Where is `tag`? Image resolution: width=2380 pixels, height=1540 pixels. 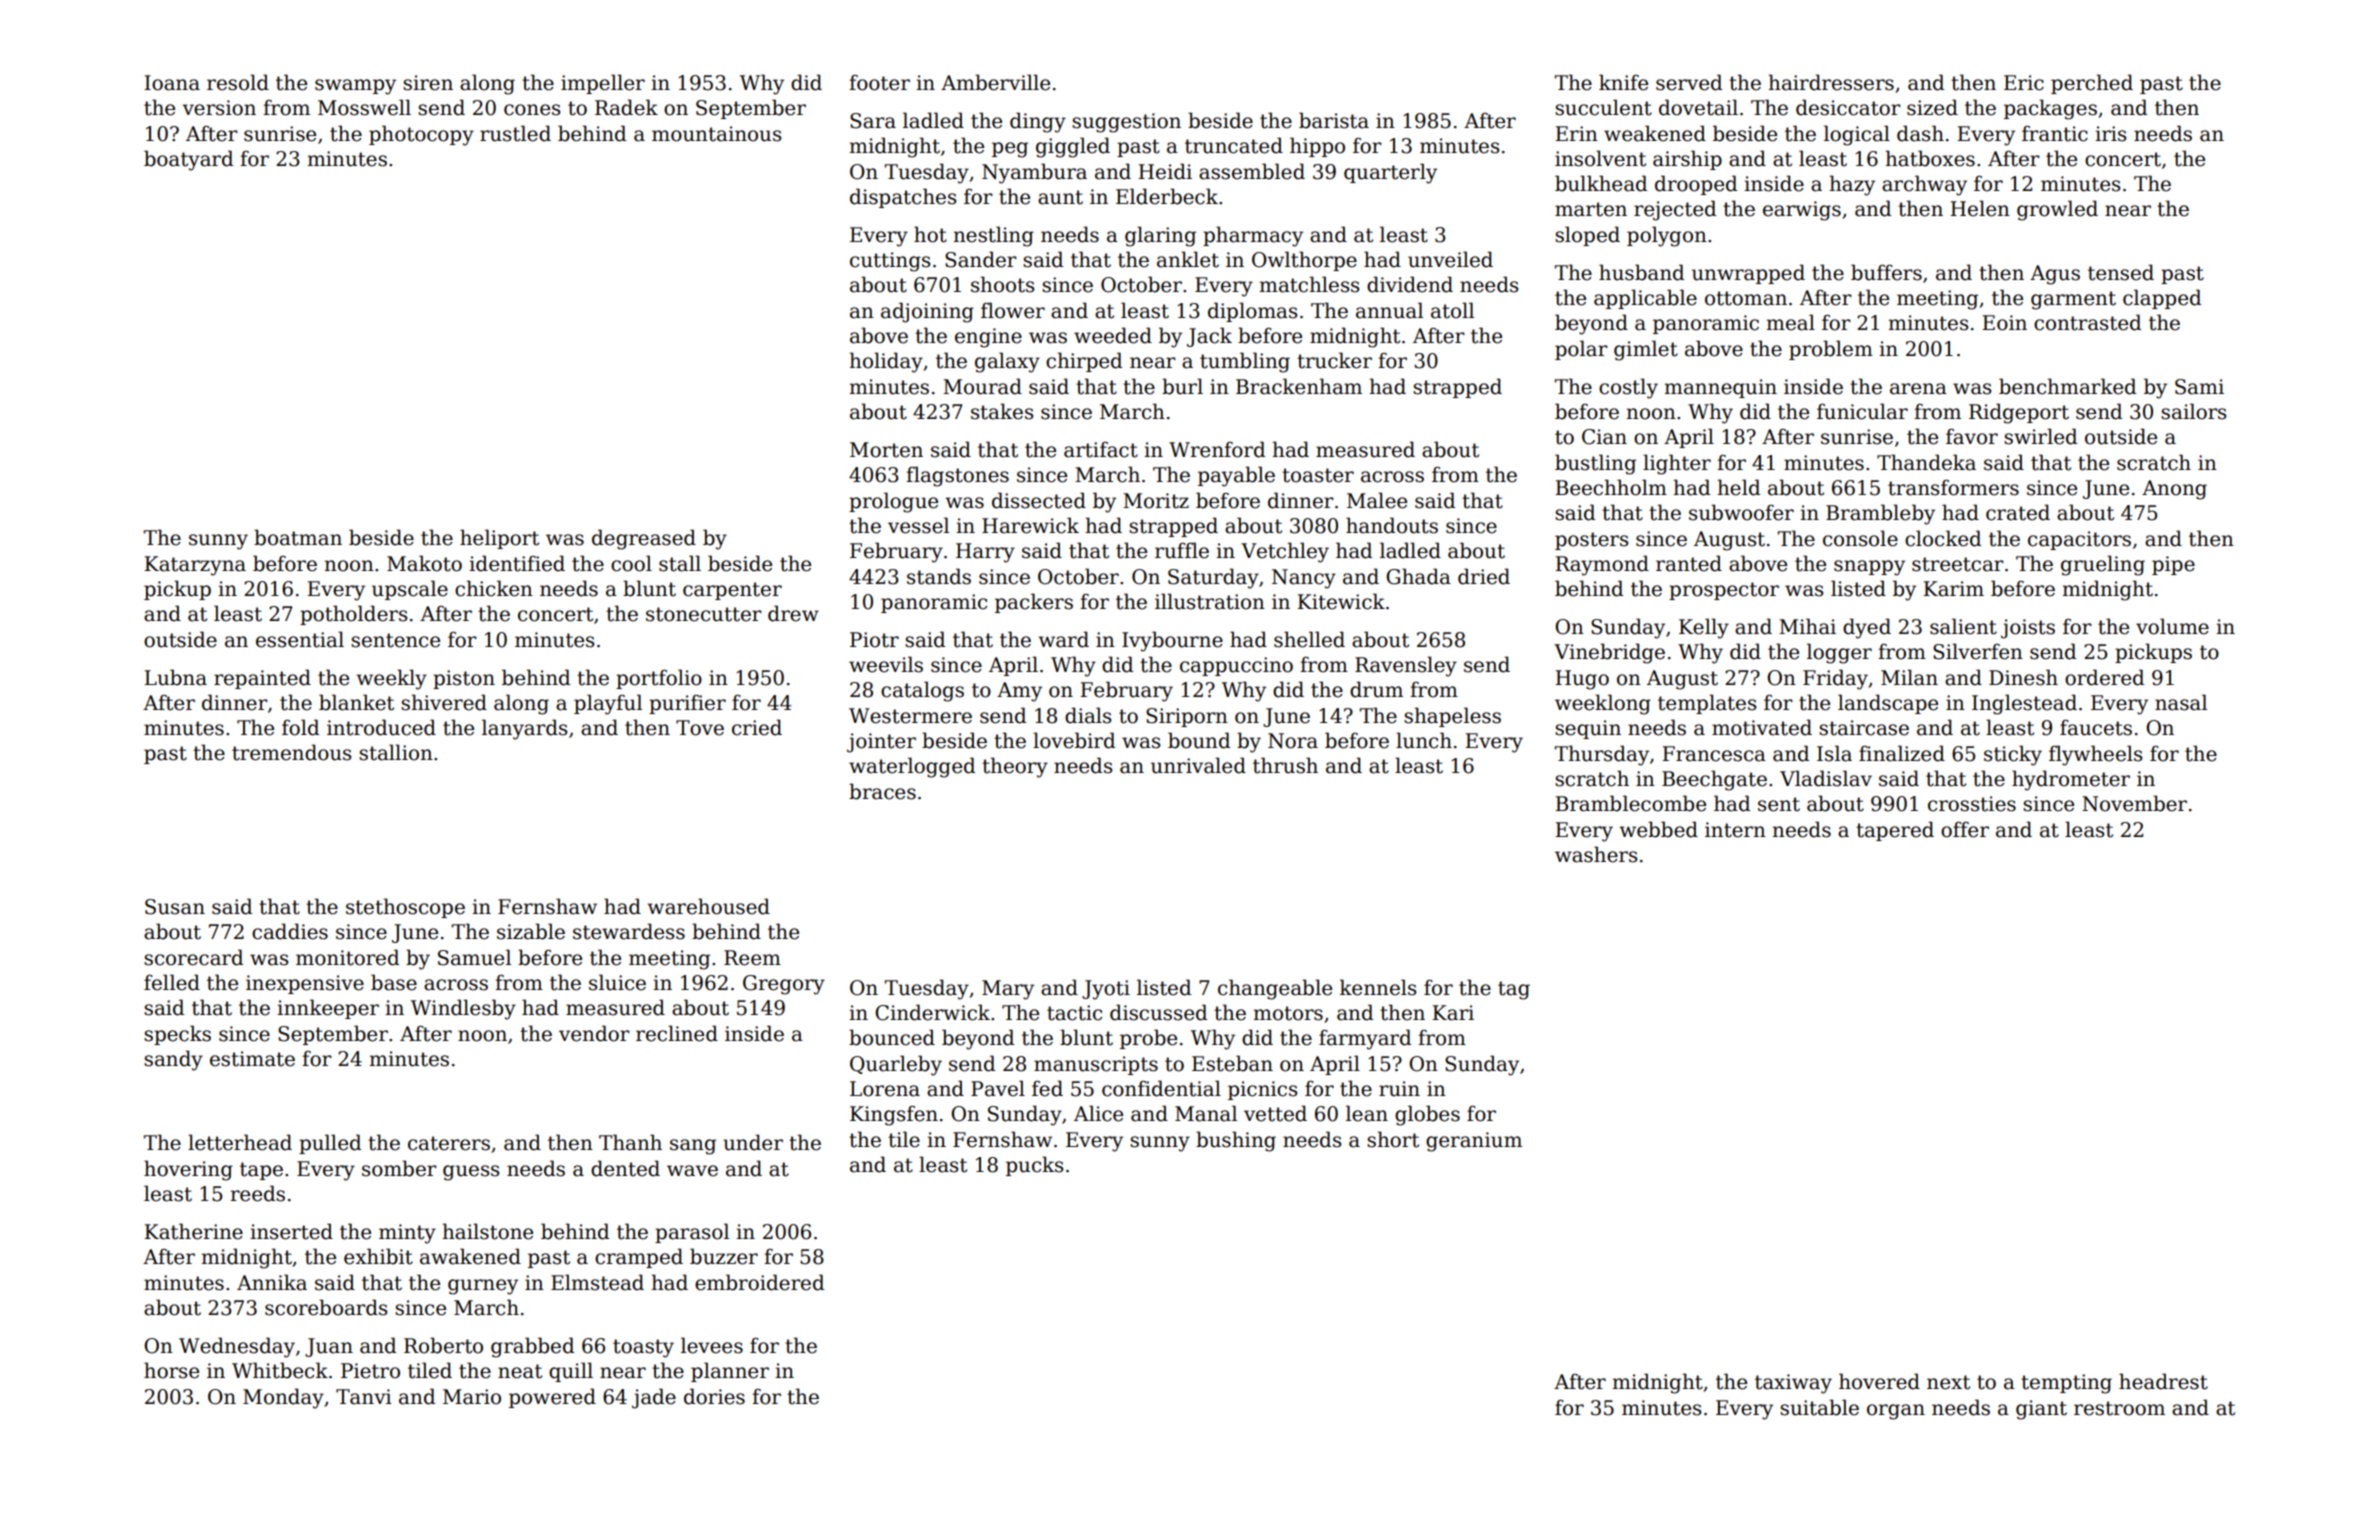 tag is located at coordinates (1514, 990).
